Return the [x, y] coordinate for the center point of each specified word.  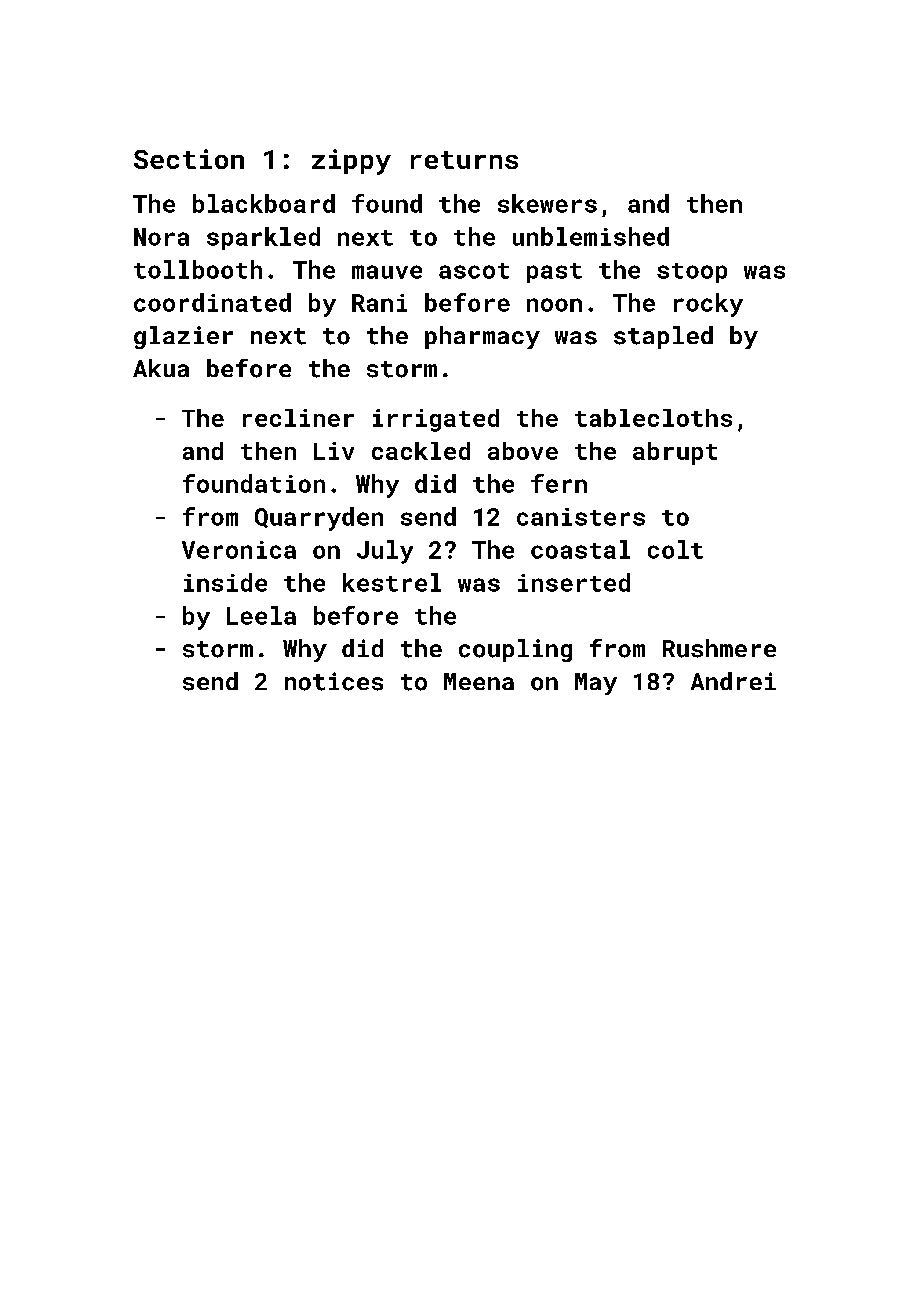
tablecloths [653, 418]
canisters [581, 517]
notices [334, 681]
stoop [692, 273]
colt [675, 549]
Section [189, 159]
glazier [183, 337]
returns [464, 160]
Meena [479, 681]
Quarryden [319, 519]
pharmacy [482, 337]
